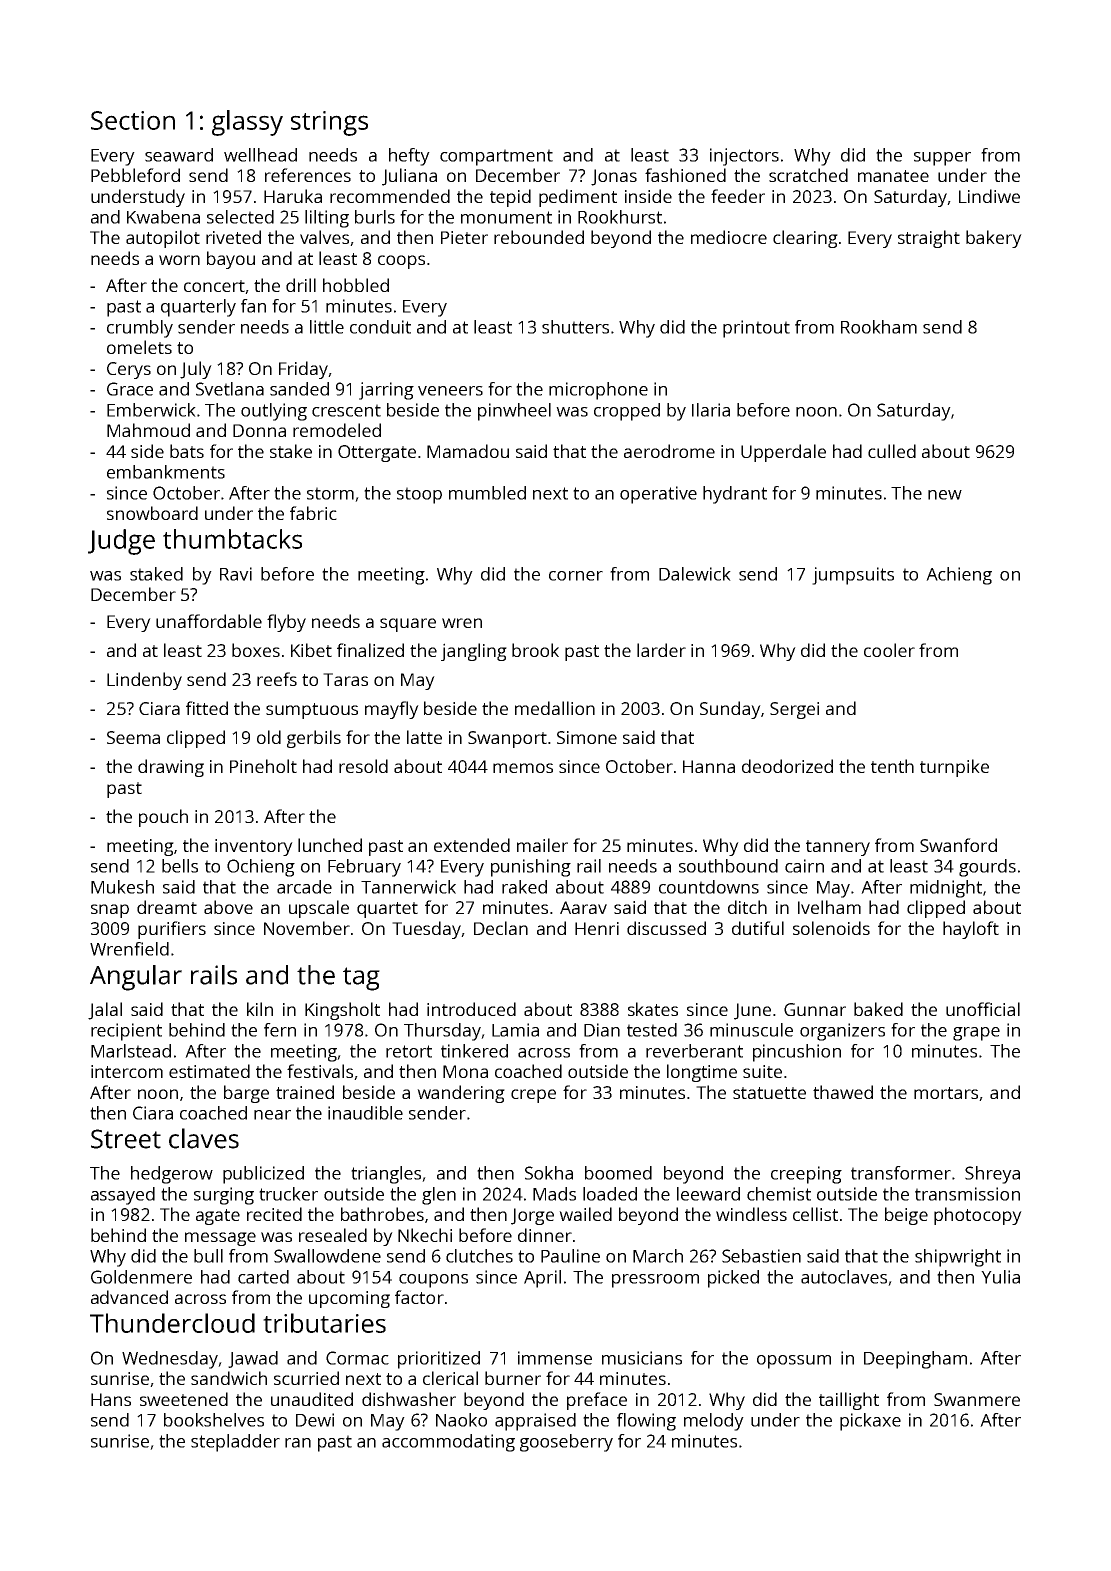  I want to click on Hans, so click(111, 1399).
